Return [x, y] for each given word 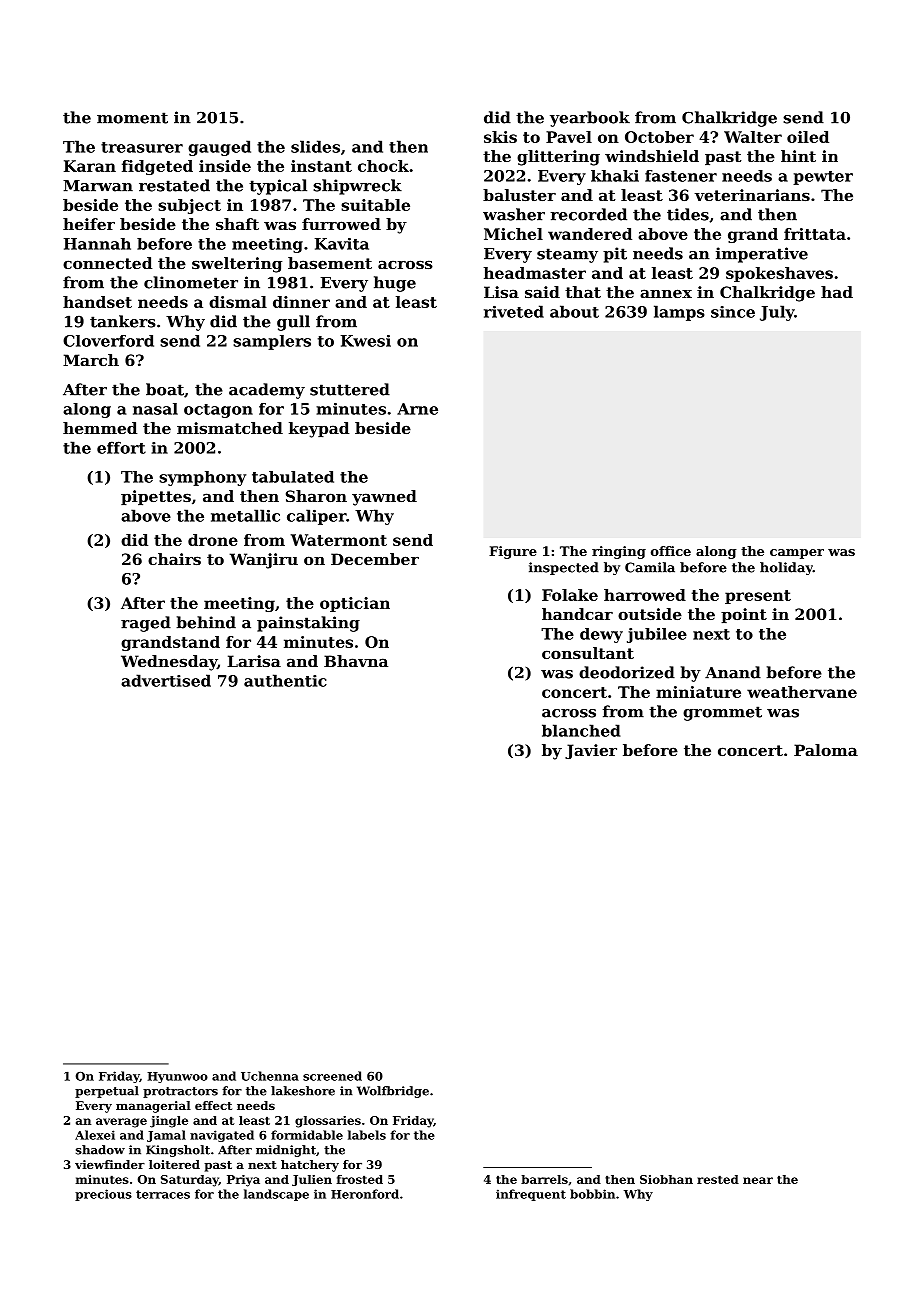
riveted [514, 311]
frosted [360, 1179]
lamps [679, 313]
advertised [166, 680]
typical [278, 187]
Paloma [826, 750]
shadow [100, 1150]
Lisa [501, 292]
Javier [591, 751]
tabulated [293, 477]
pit [615, 255]
